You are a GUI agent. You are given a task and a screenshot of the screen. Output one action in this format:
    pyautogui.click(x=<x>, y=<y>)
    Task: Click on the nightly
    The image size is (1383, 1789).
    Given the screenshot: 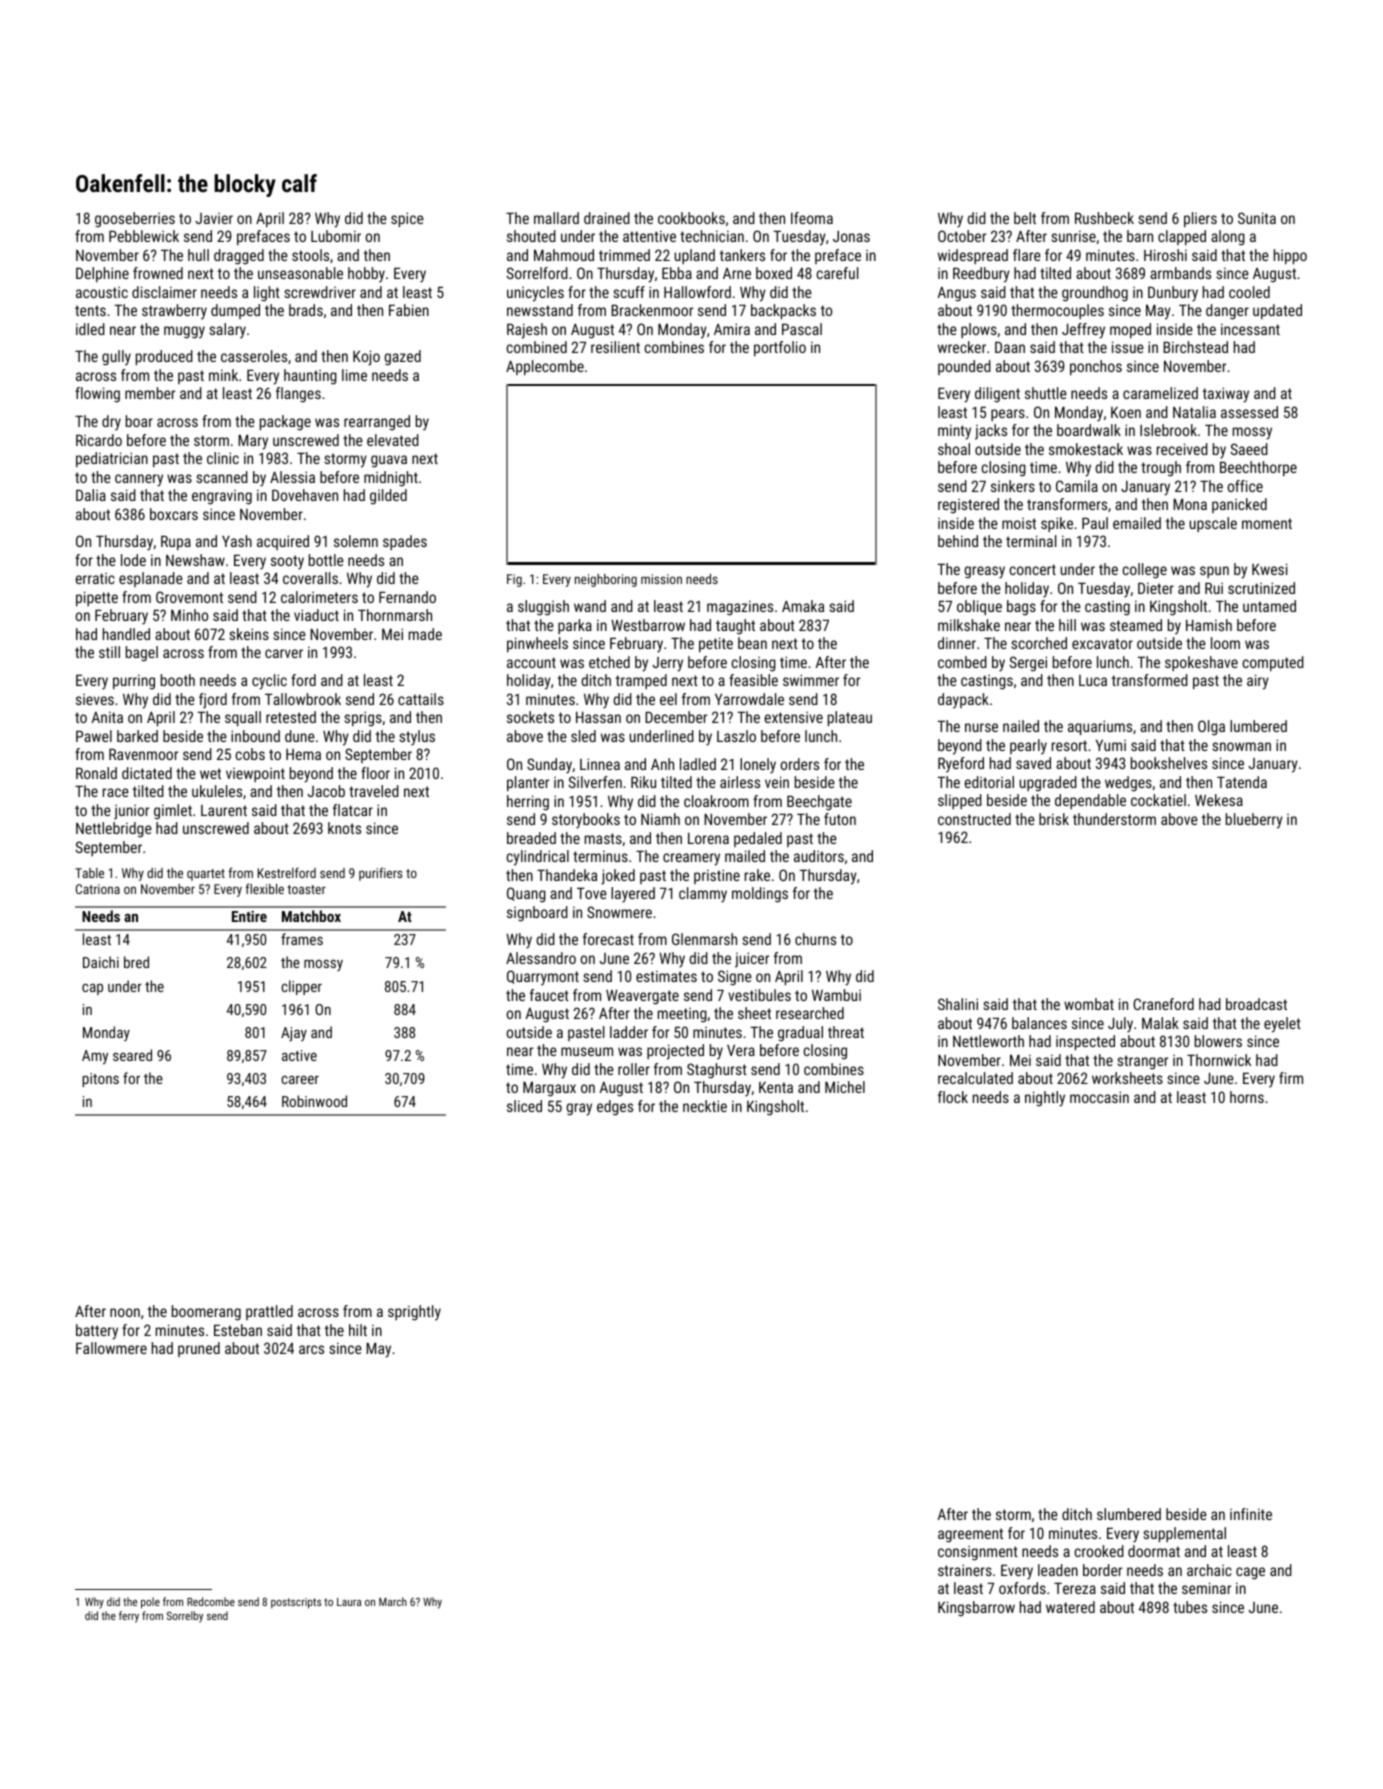 What is the action you would take?
    pyautogui.click(x=1045, y=1099)
